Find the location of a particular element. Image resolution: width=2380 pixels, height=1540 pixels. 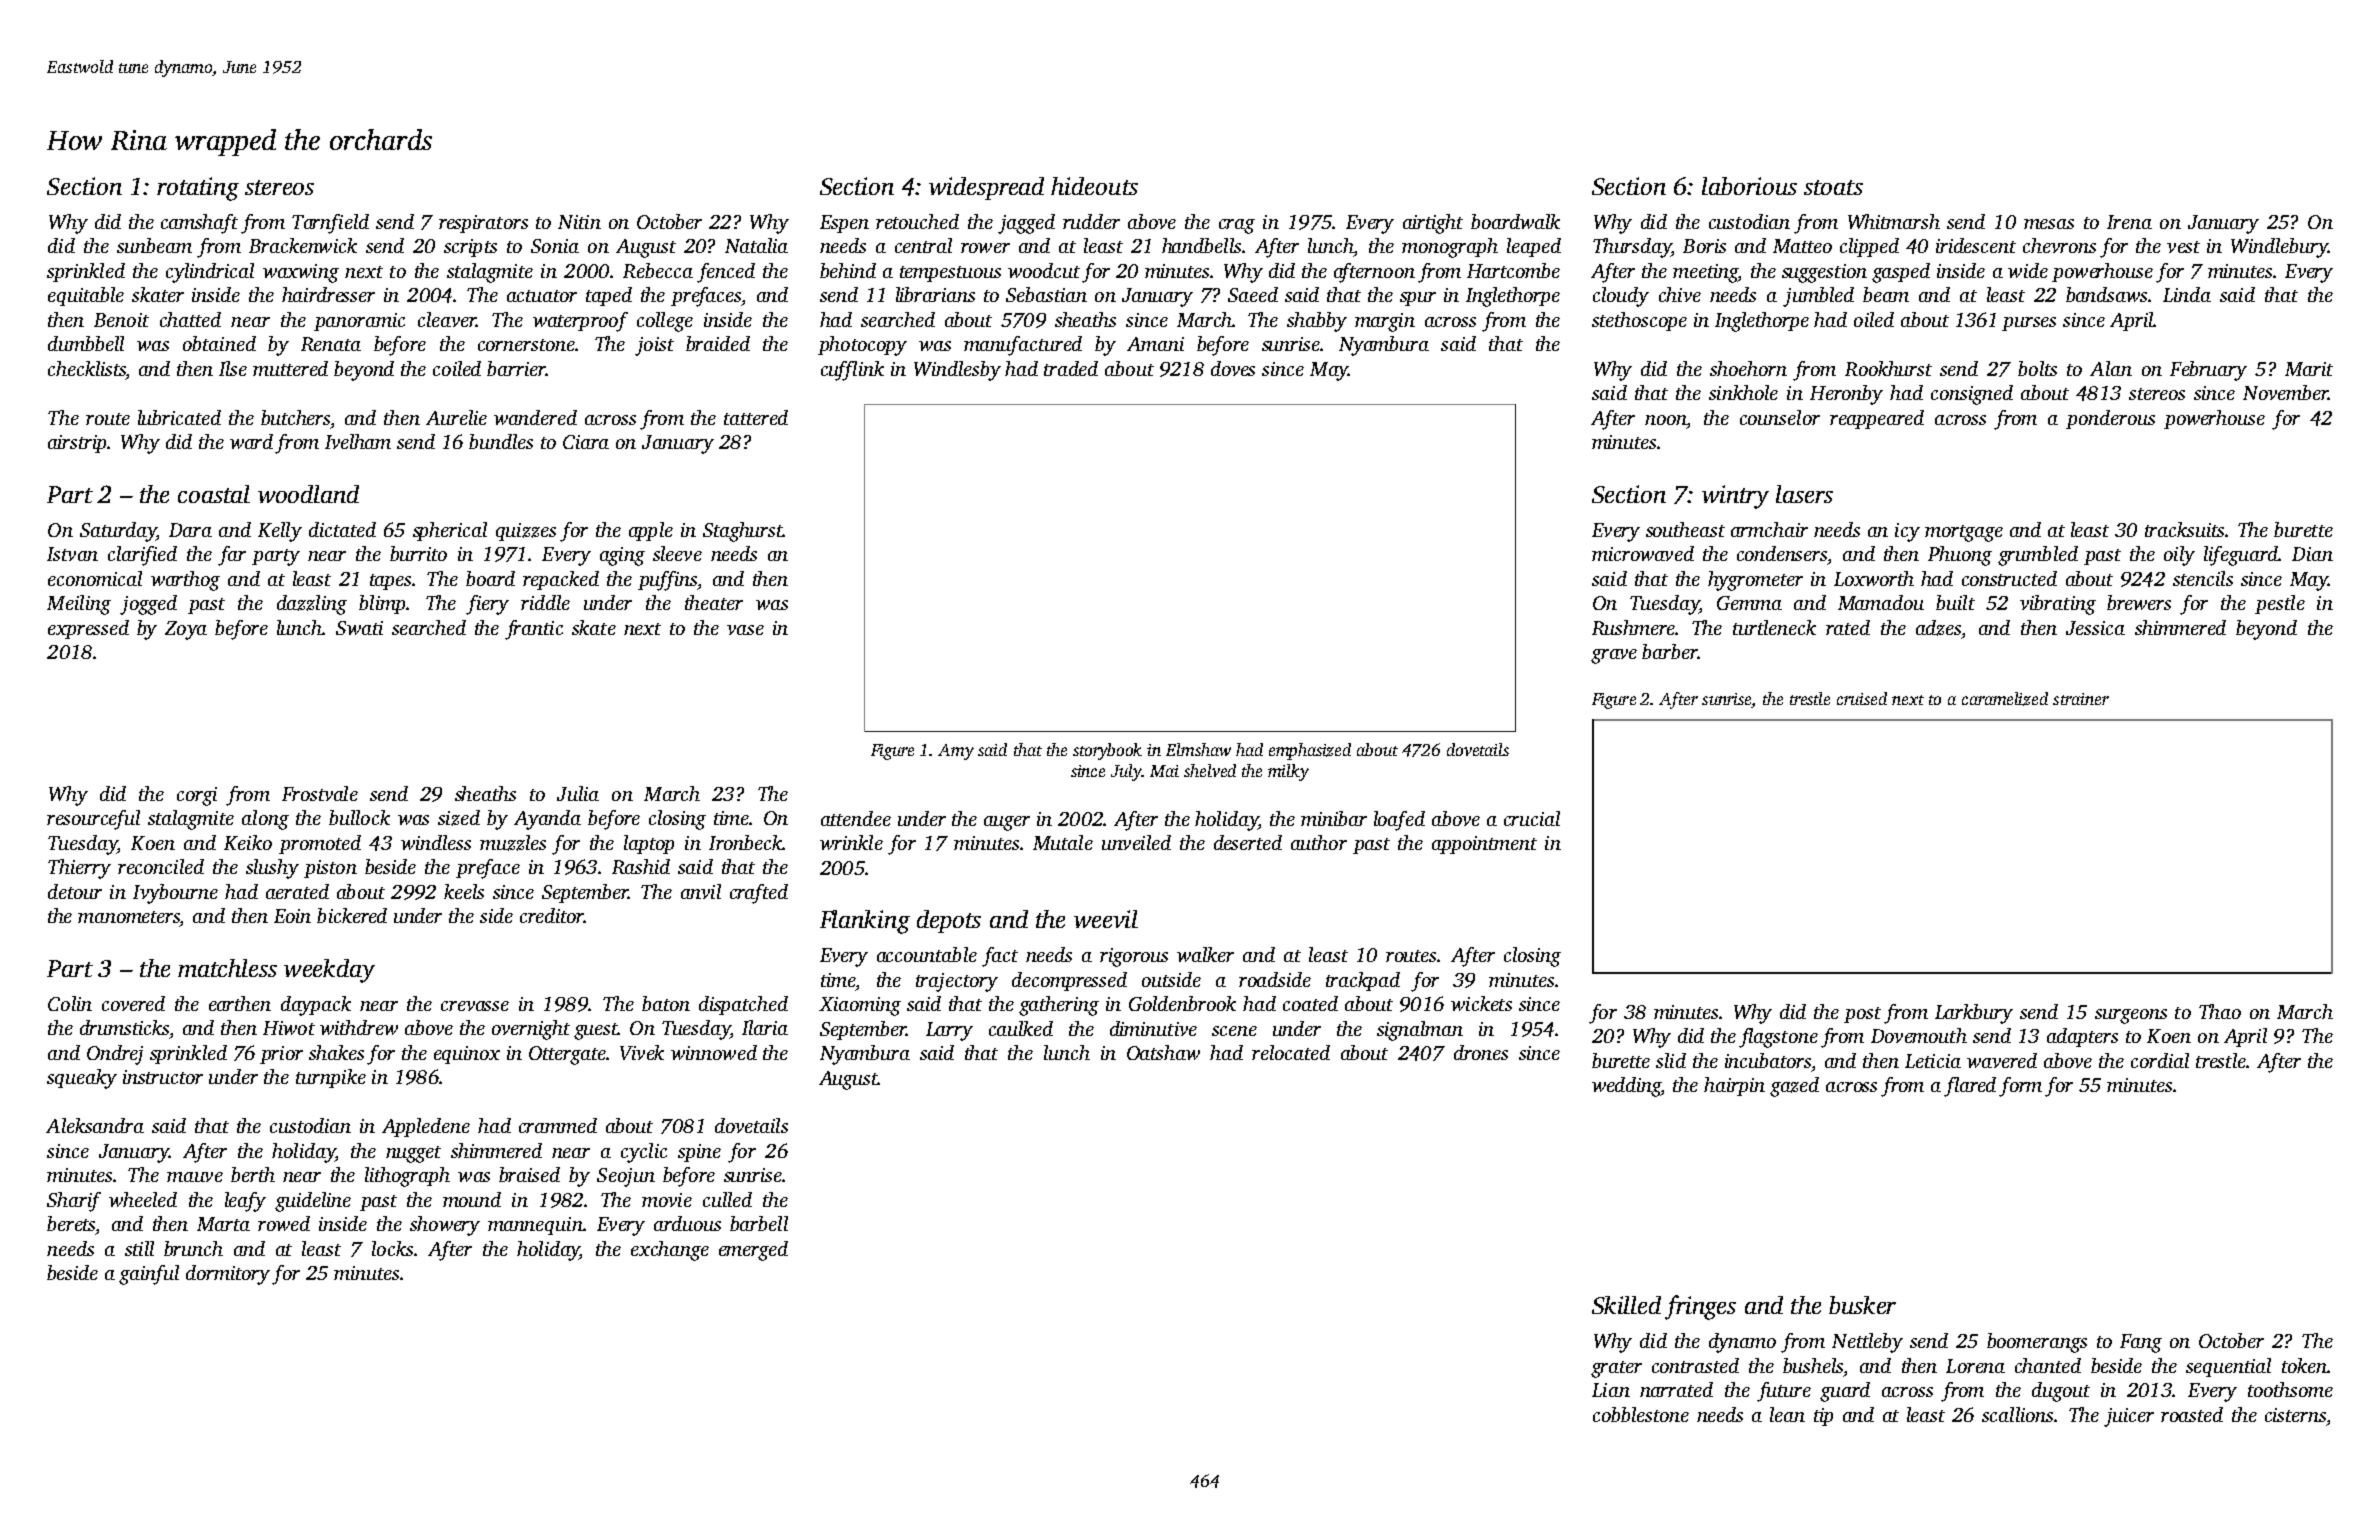

lithograph is located at coordinates (407, 1177).
